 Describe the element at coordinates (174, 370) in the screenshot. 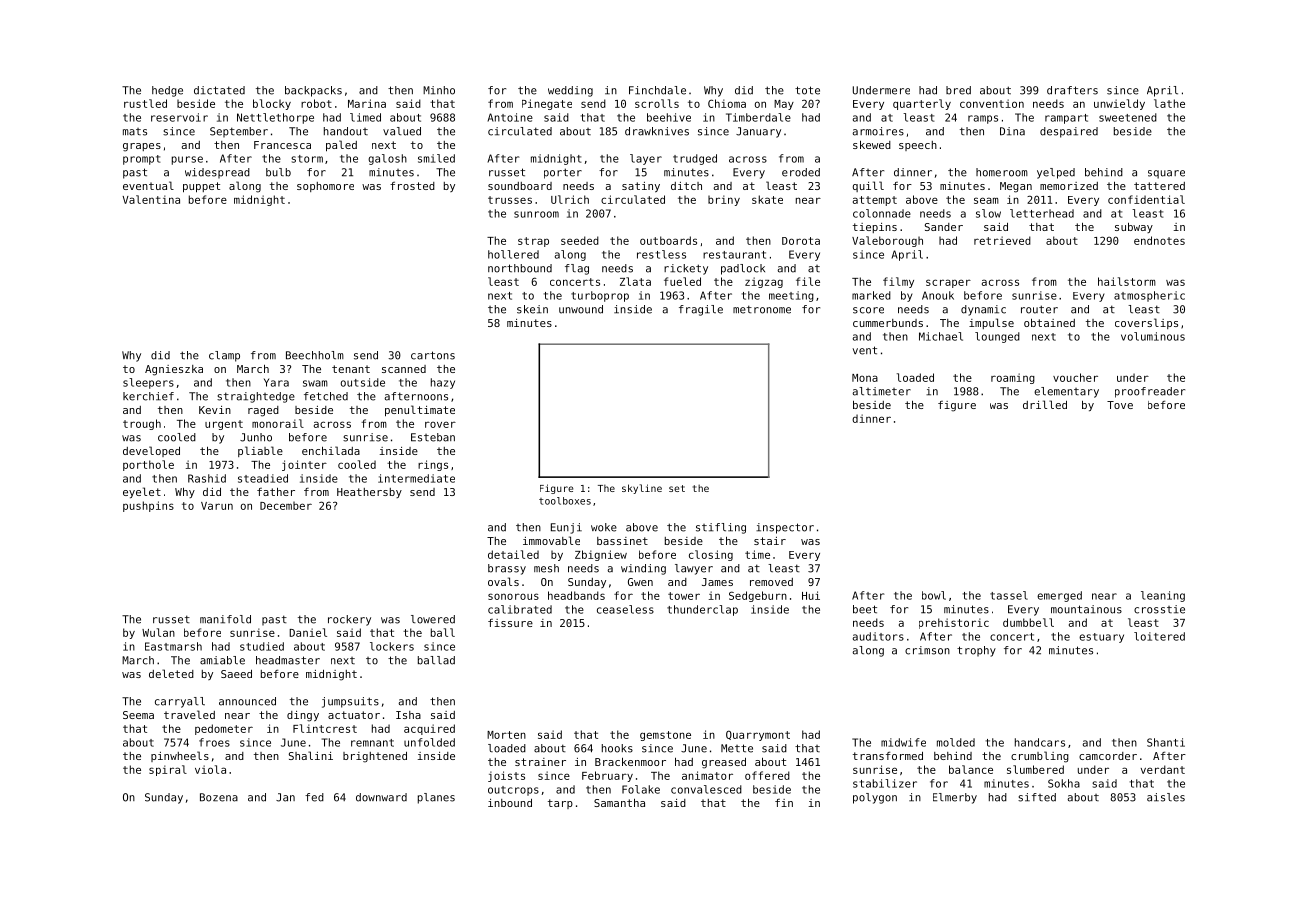

I see `Agnieszka` at that location.
